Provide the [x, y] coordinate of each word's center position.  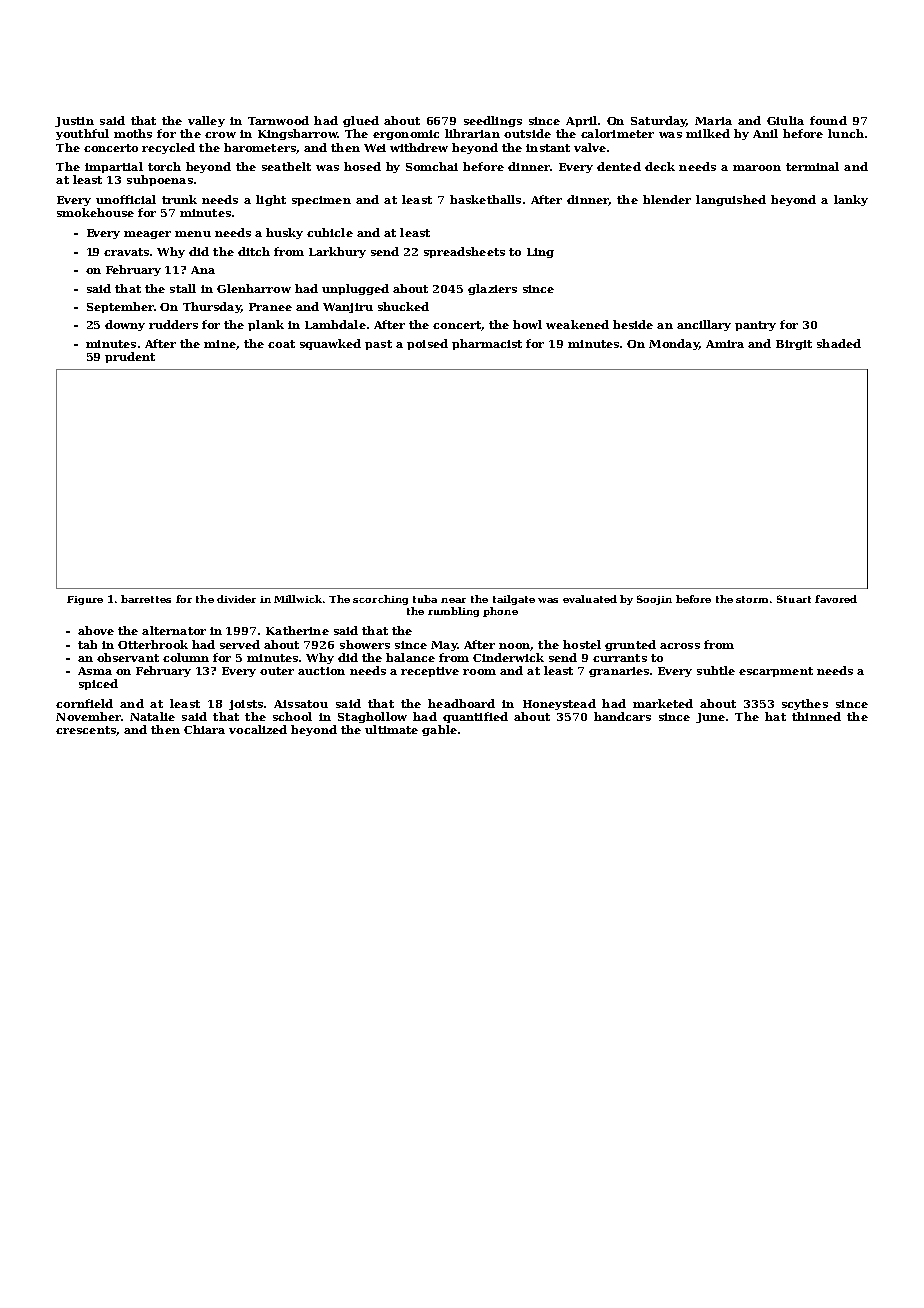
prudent [130, 357]
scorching [380, 600]
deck [660, 166]
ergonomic [406, 135]
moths [133, 133]
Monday [674, 344]
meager [147, 235]
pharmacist [487, 344]
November [88, 716]
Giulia [785, 120]
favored [836, 599]
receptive [430, 672]
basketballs [485, 199]
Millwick [298, 599]
